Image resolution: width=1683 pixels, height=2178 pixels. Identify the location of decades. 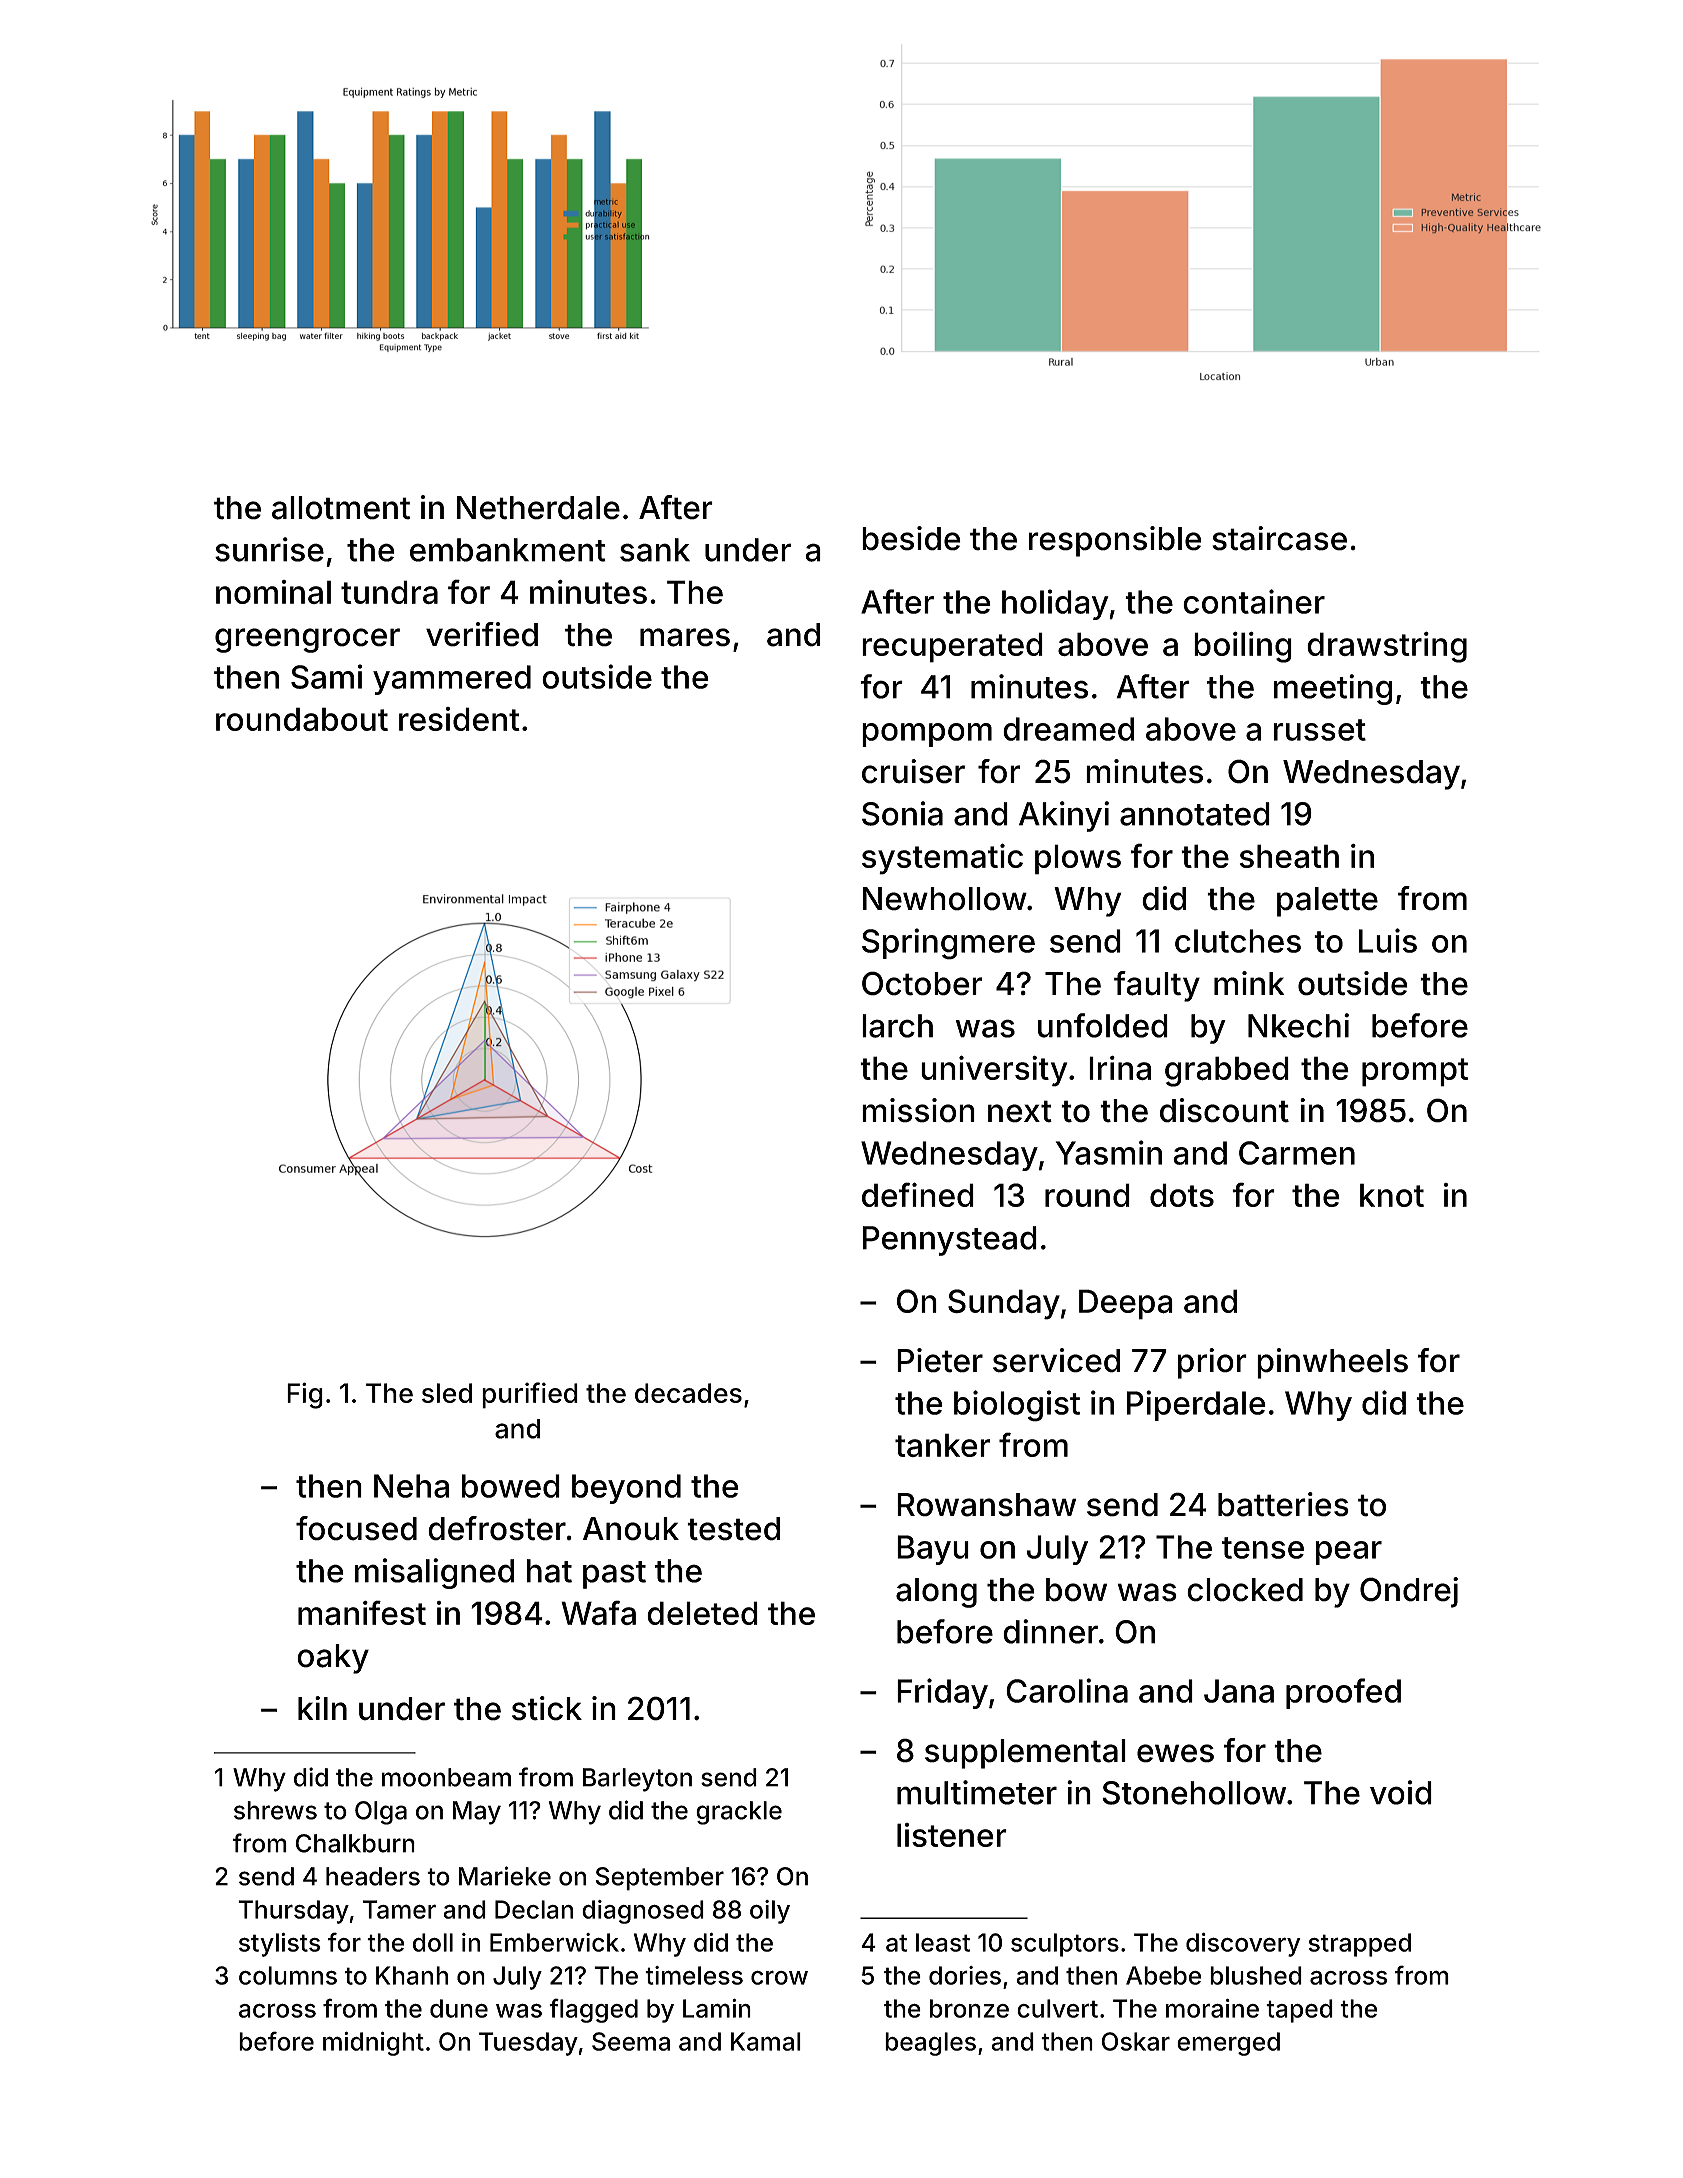
(688, 1393).
